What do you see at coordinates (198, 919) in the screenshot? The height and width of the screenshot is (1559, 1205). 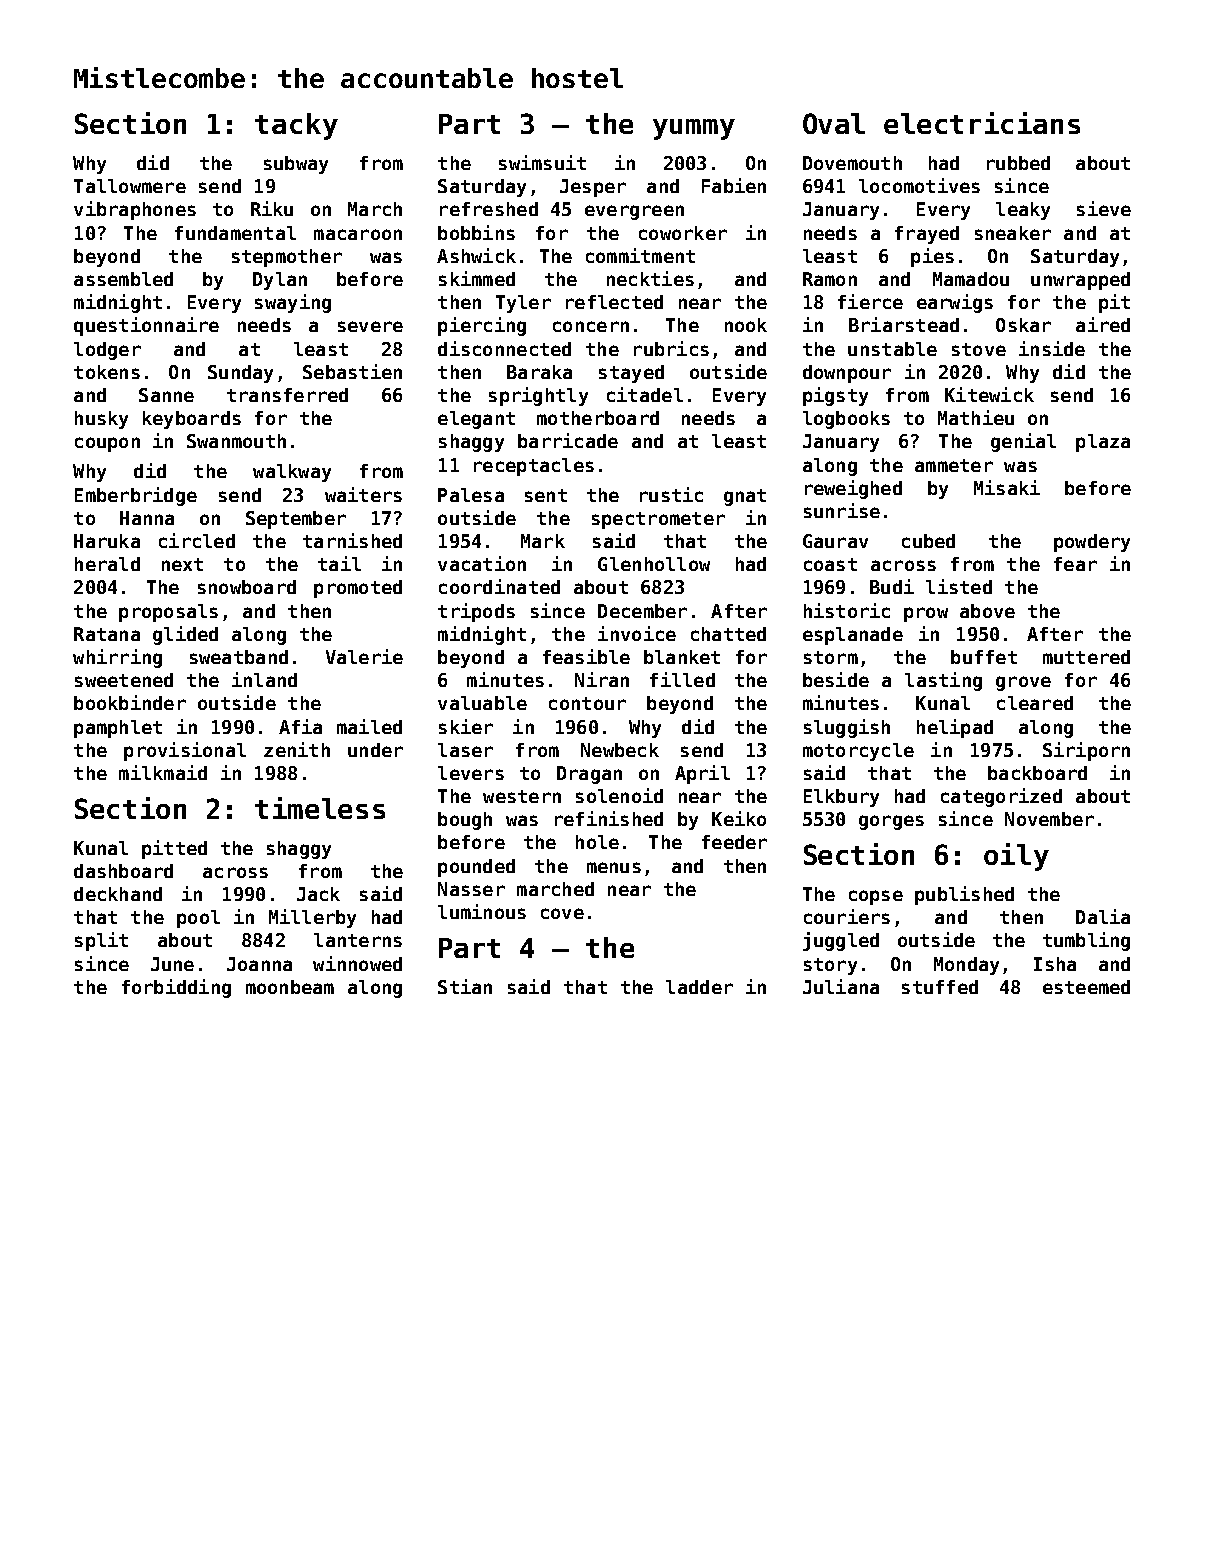 I see `pool` at bounding box center [198, 919].
